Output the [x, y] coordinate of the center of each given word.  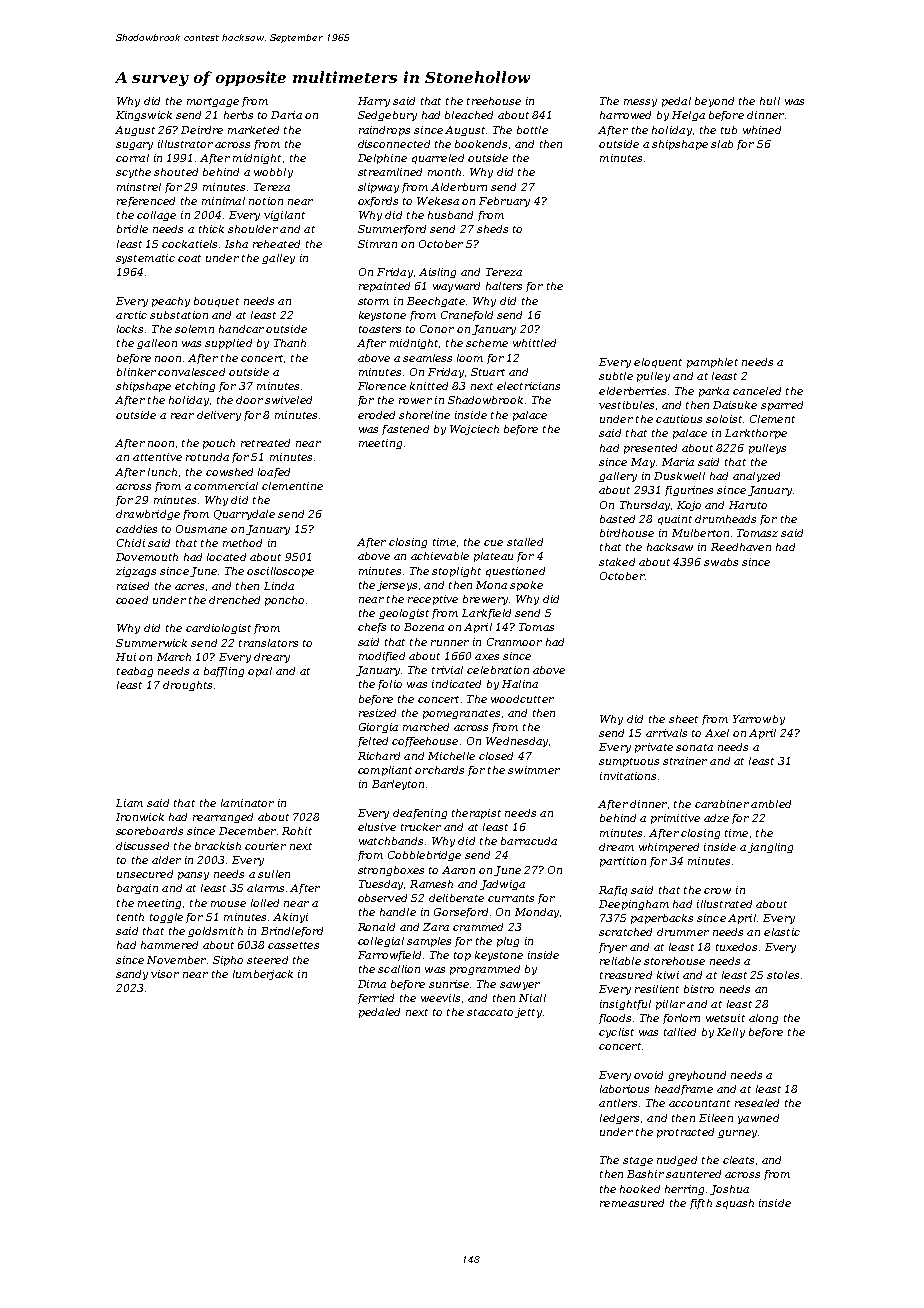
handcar [241, 329]
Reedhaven [741, 547]
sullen [274, 874]
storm [373, 301]
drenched [234, 600]
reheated [276, 244]
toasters [380, 329]
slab [722, 144]
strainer [685, 761]
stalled [525, 542]
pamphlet [712, 363]
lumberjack [263, 975]
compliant [385, 771]
